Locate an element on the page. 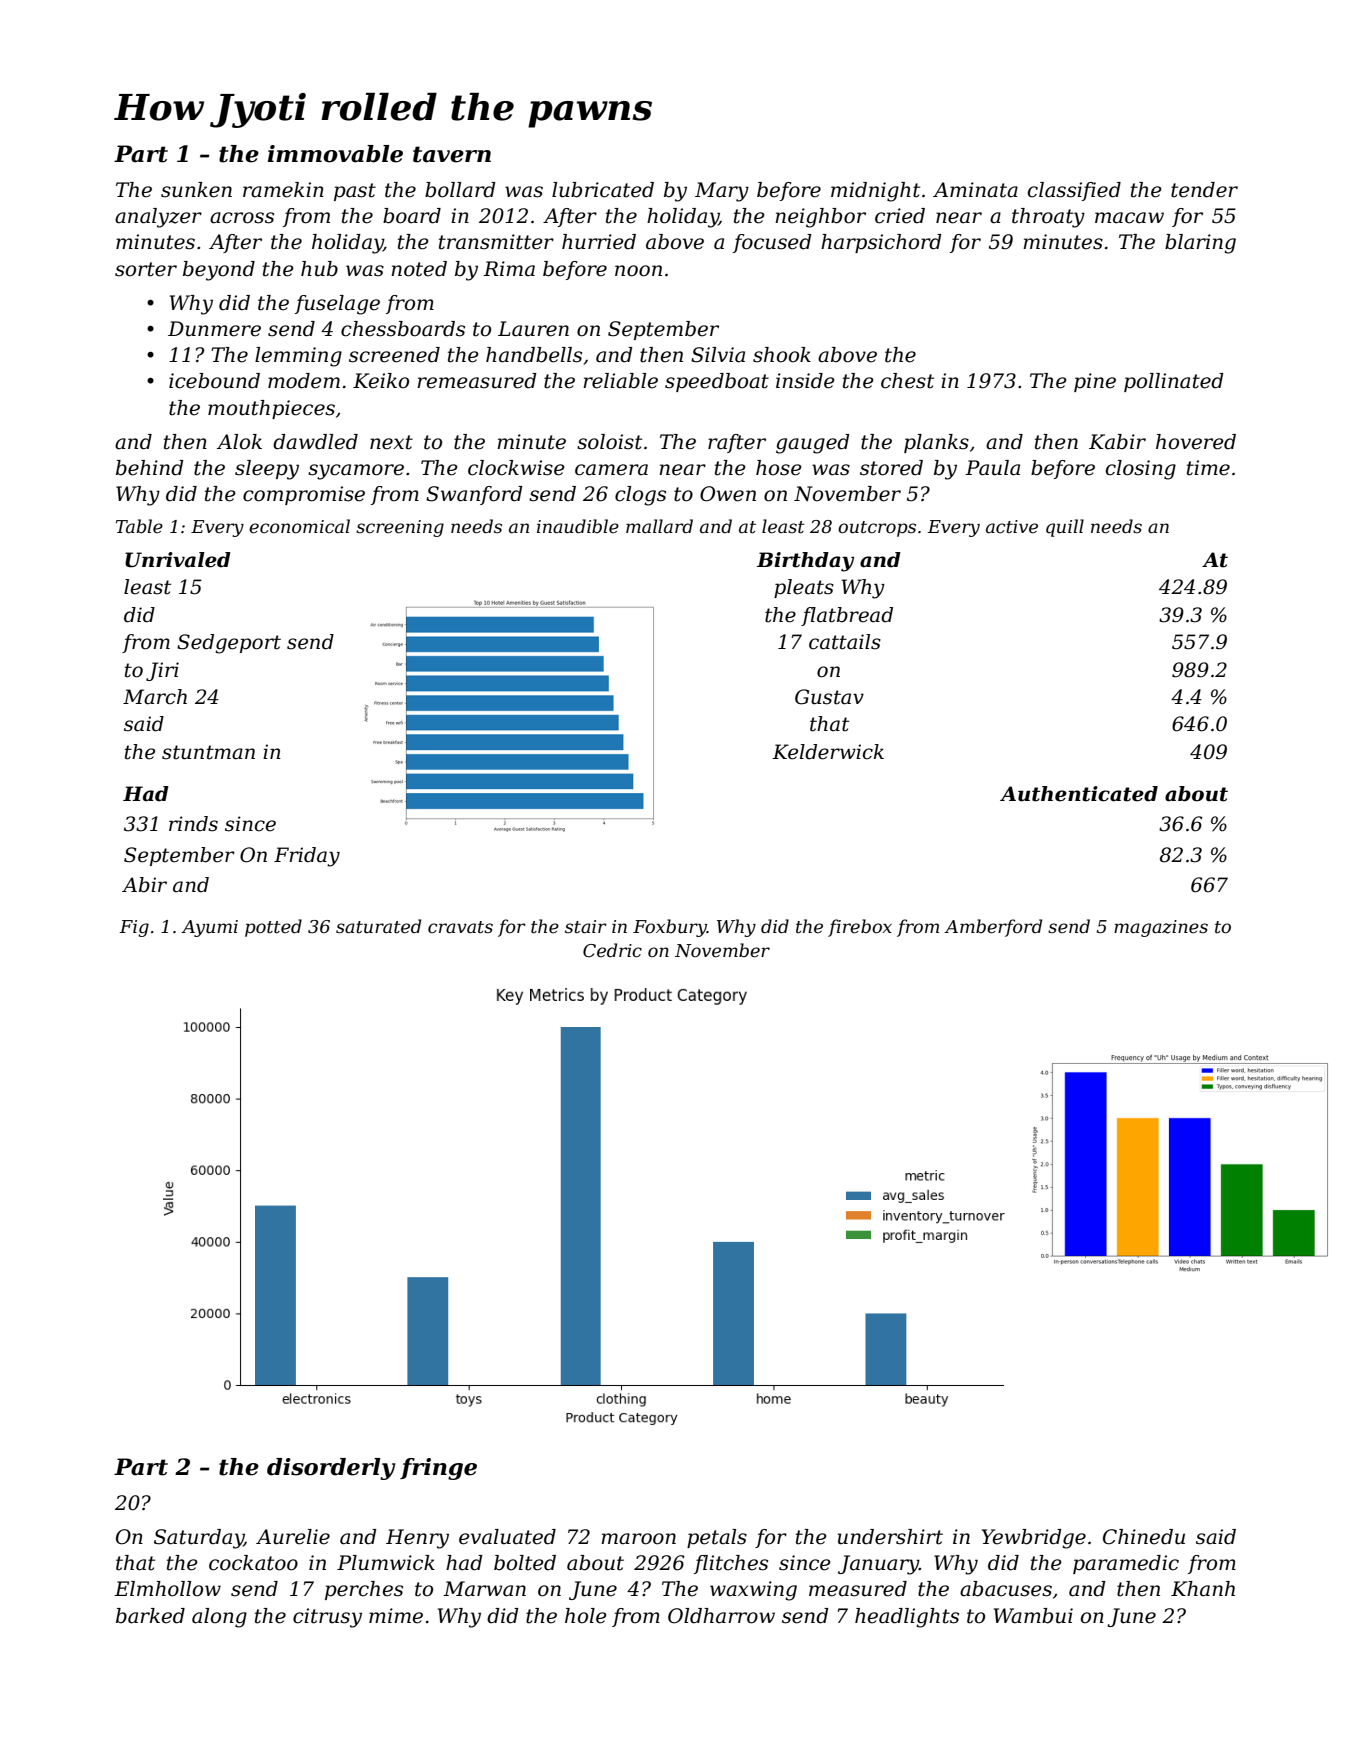 This page has height=1750, width=1352. evaluated is located at coordinates (507, 1537).
